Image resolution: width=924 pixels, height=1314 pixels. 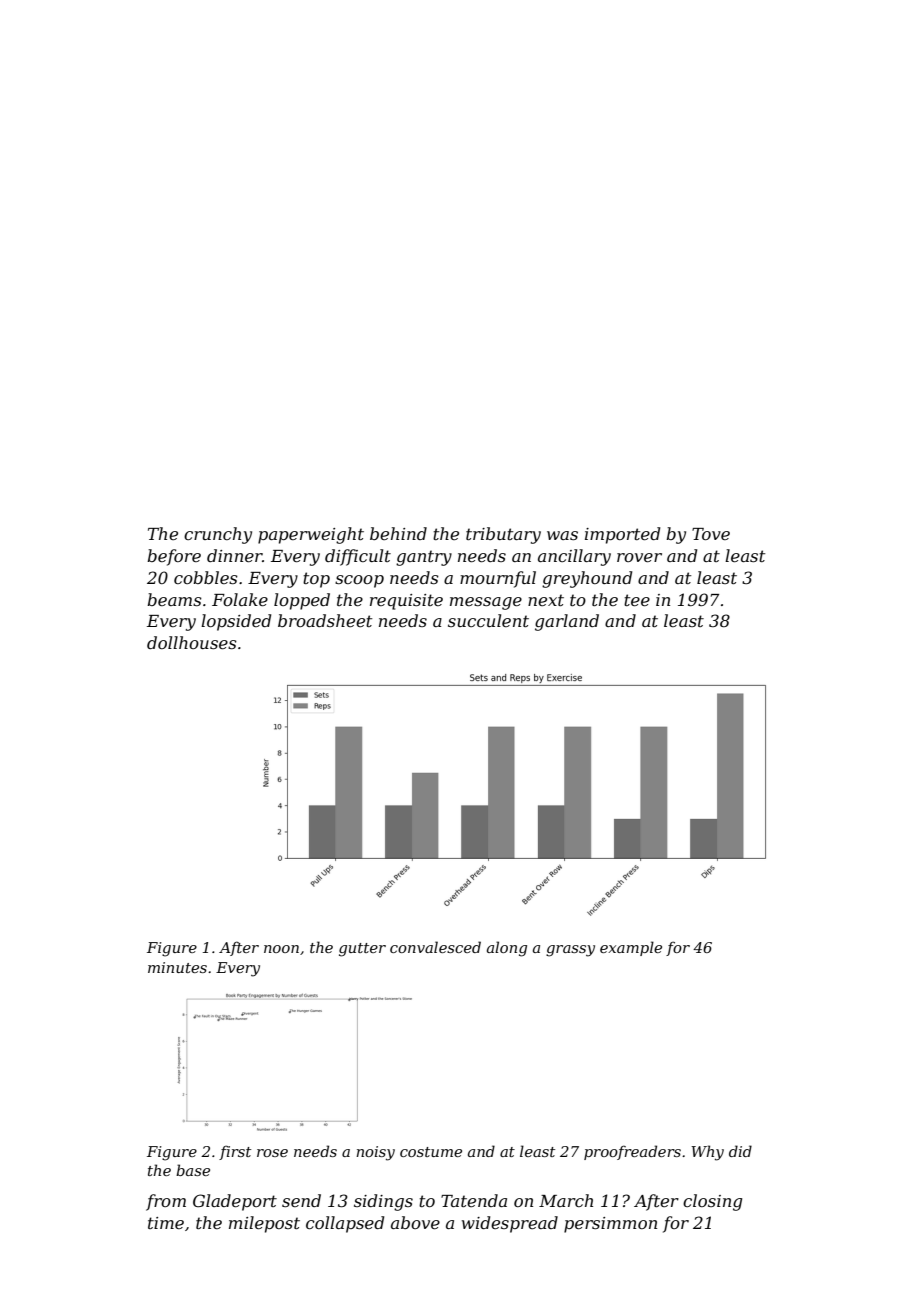 I want to click on time, so click(x=166, y=1223).
